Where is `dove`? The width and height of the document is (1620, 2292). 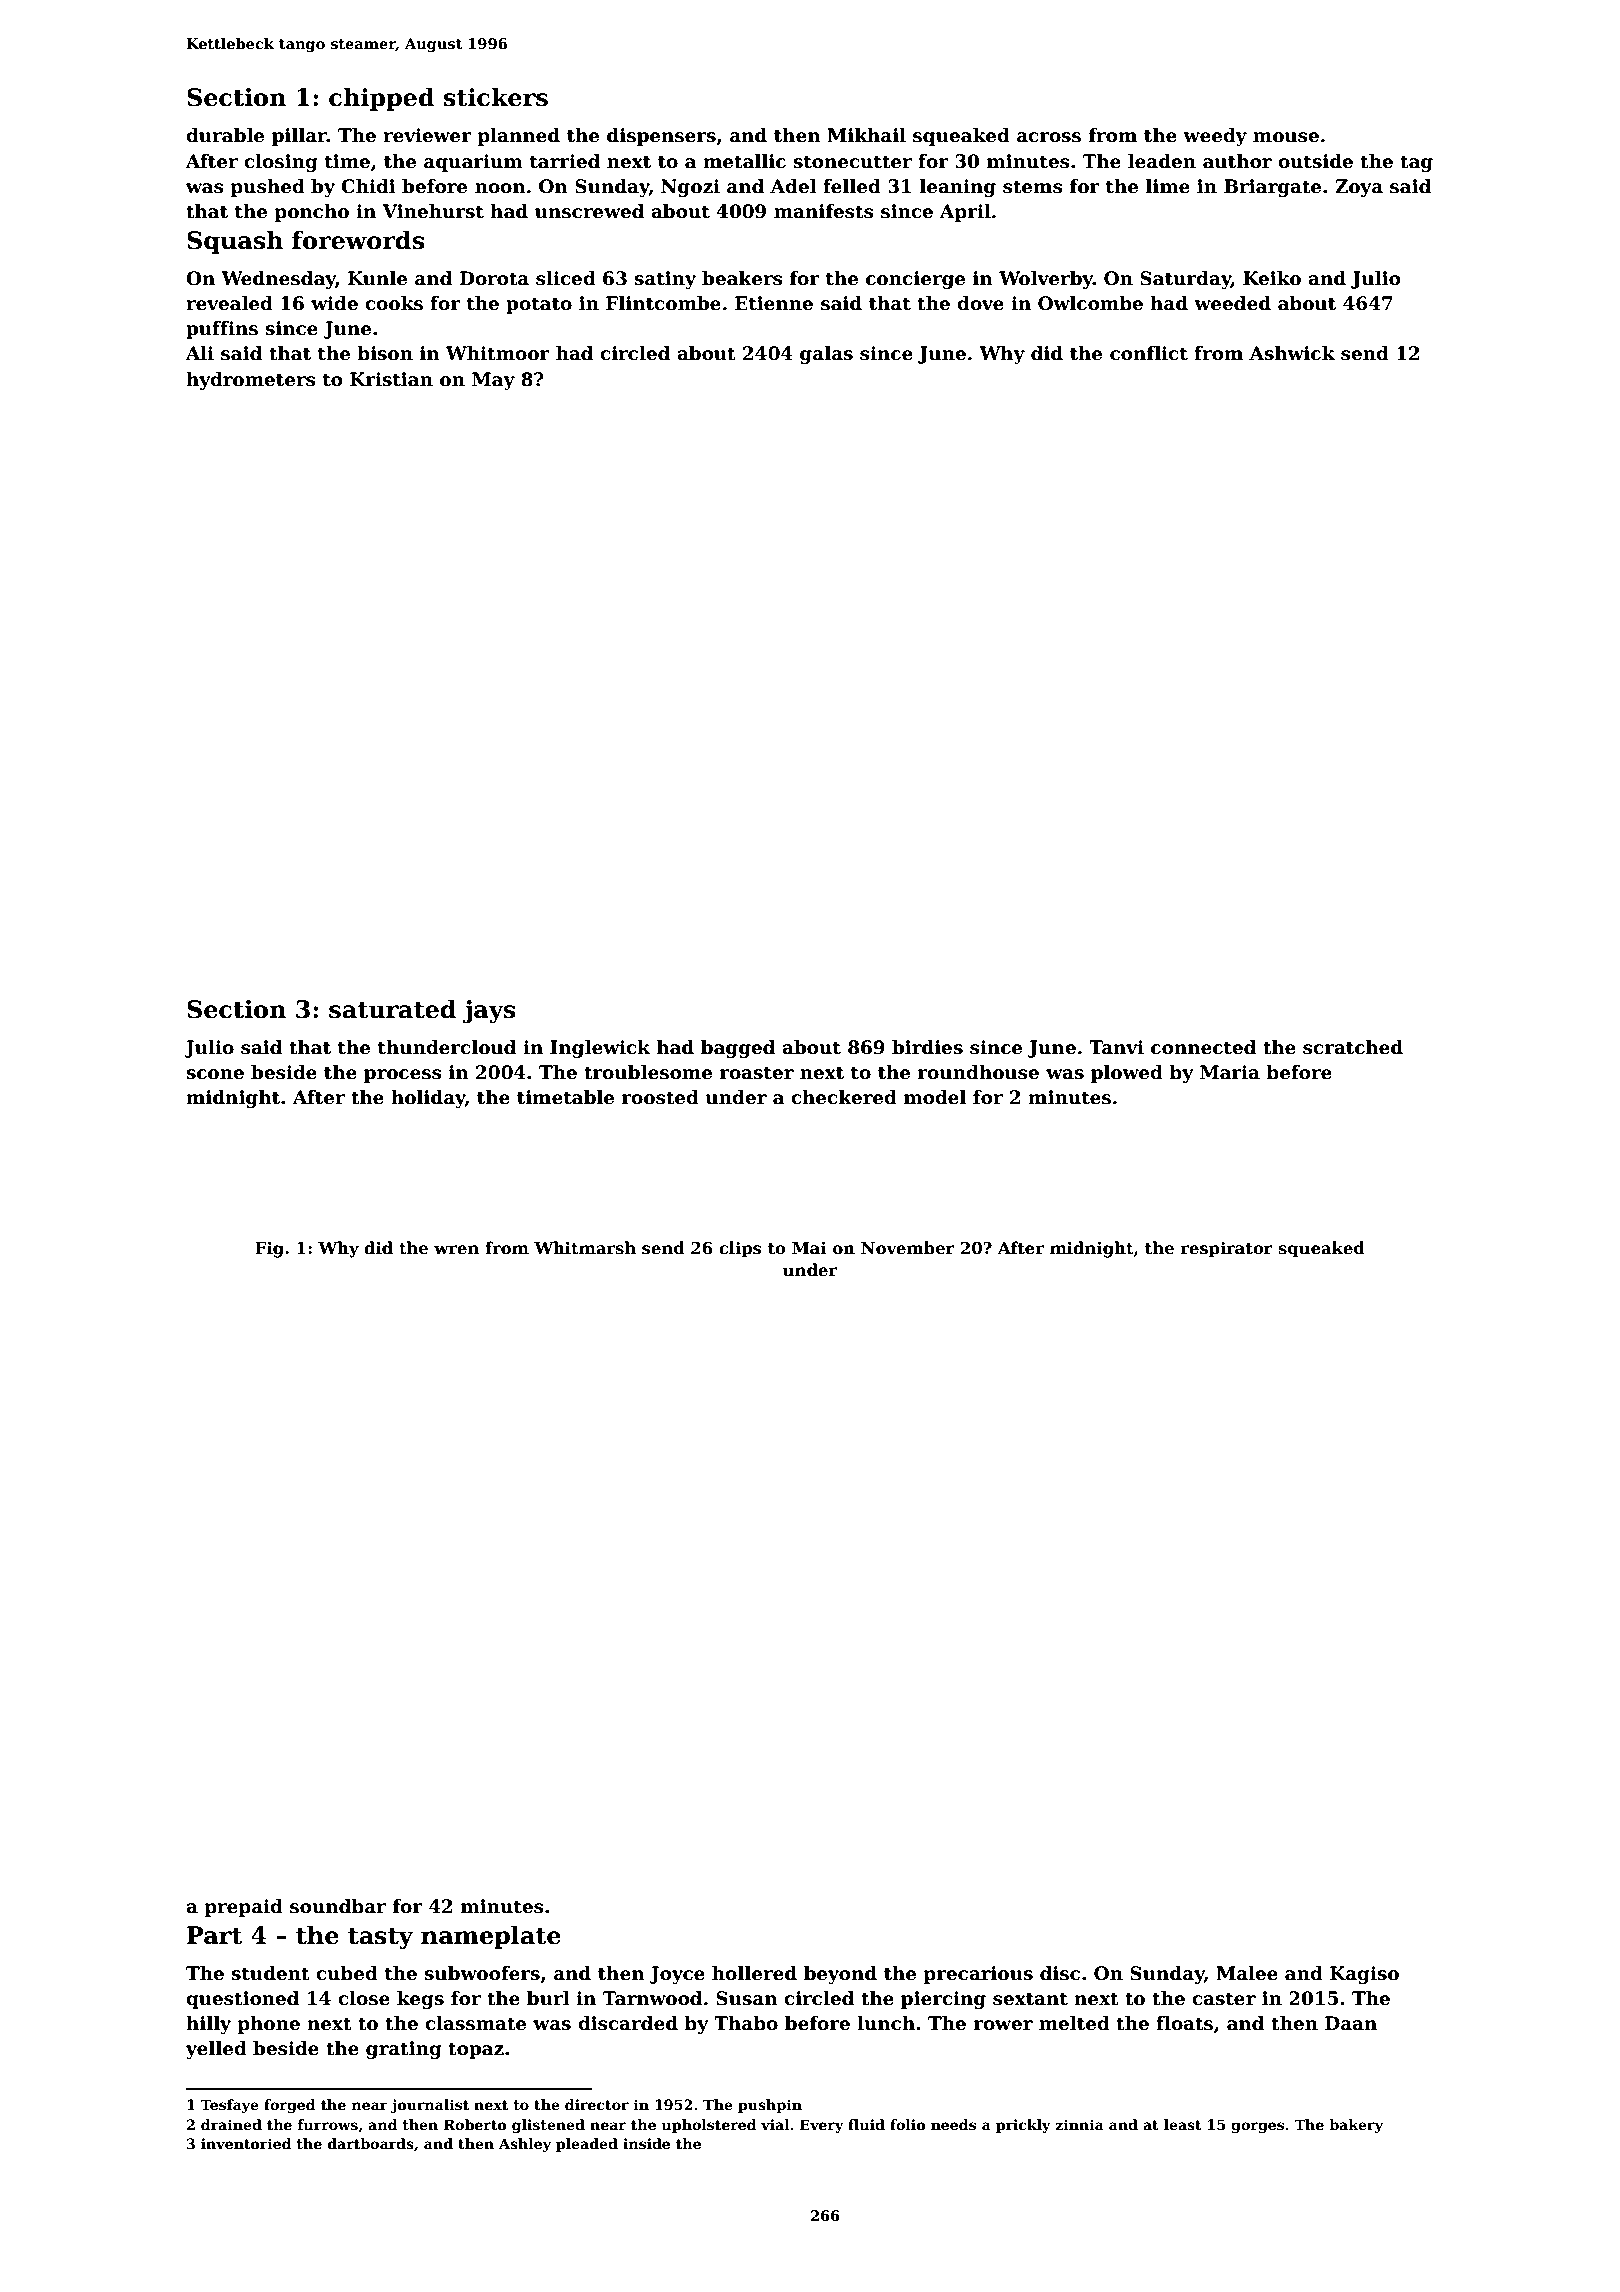 dove is located at coordinates (980, 303).
